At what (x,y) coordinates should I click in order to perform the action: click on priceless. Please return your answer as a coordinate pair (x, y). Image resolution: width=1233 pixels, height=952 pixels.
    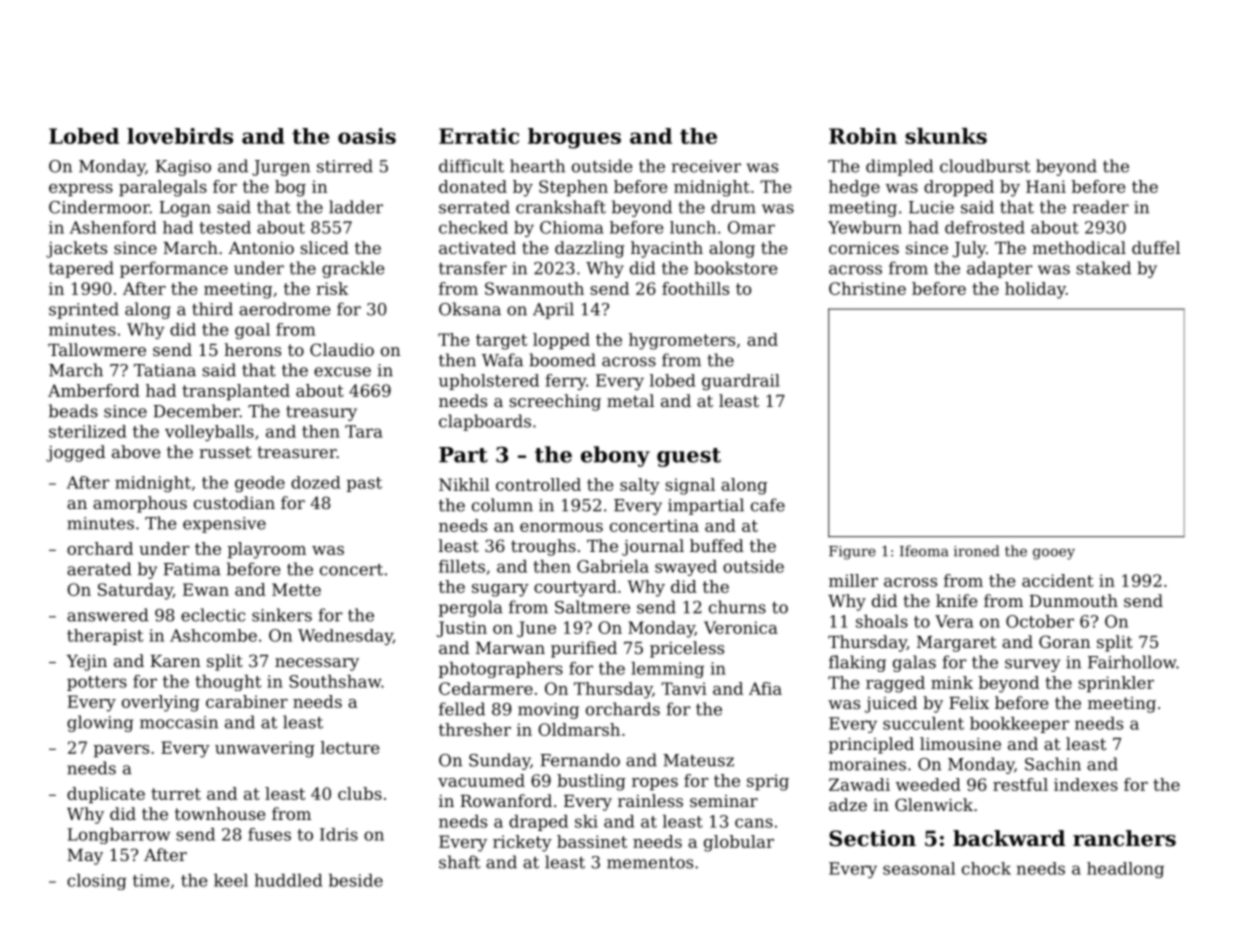
    Looking at the image, I should click on (687, 649).
